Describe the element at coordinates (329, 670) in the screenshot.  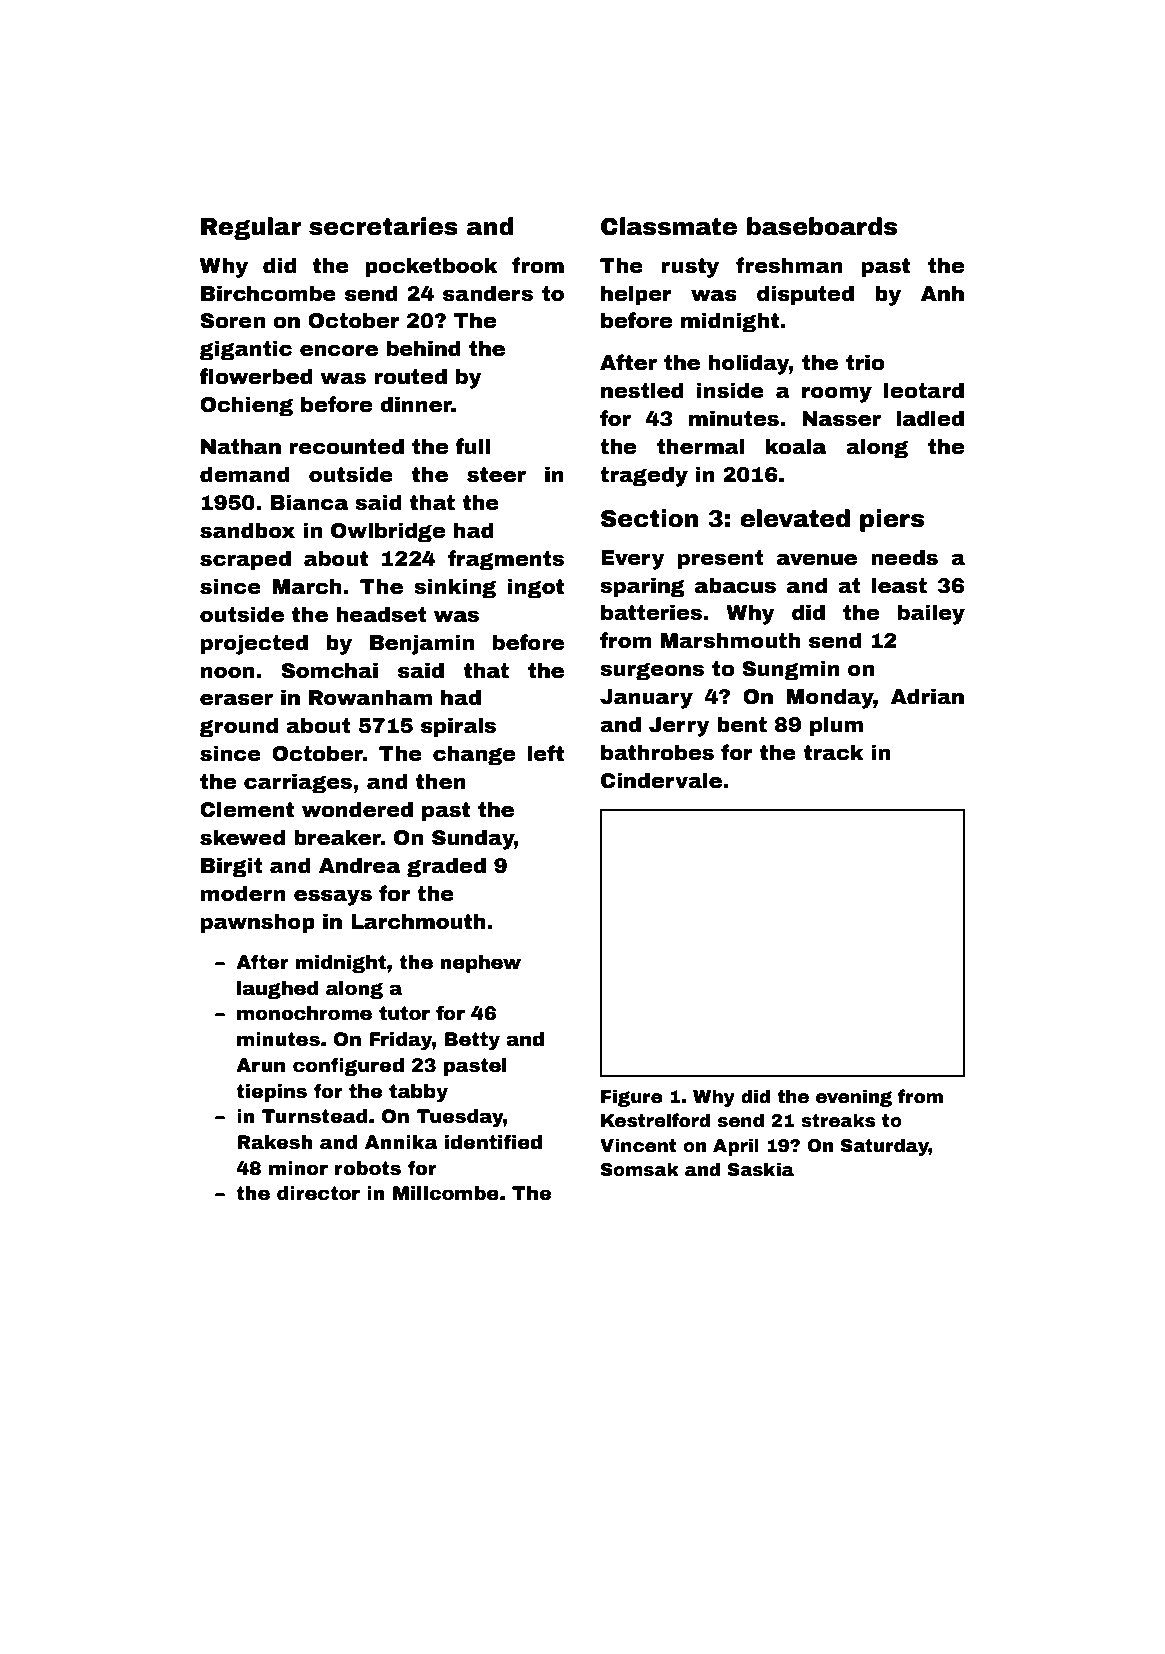
I see `Somchai` at that location.
